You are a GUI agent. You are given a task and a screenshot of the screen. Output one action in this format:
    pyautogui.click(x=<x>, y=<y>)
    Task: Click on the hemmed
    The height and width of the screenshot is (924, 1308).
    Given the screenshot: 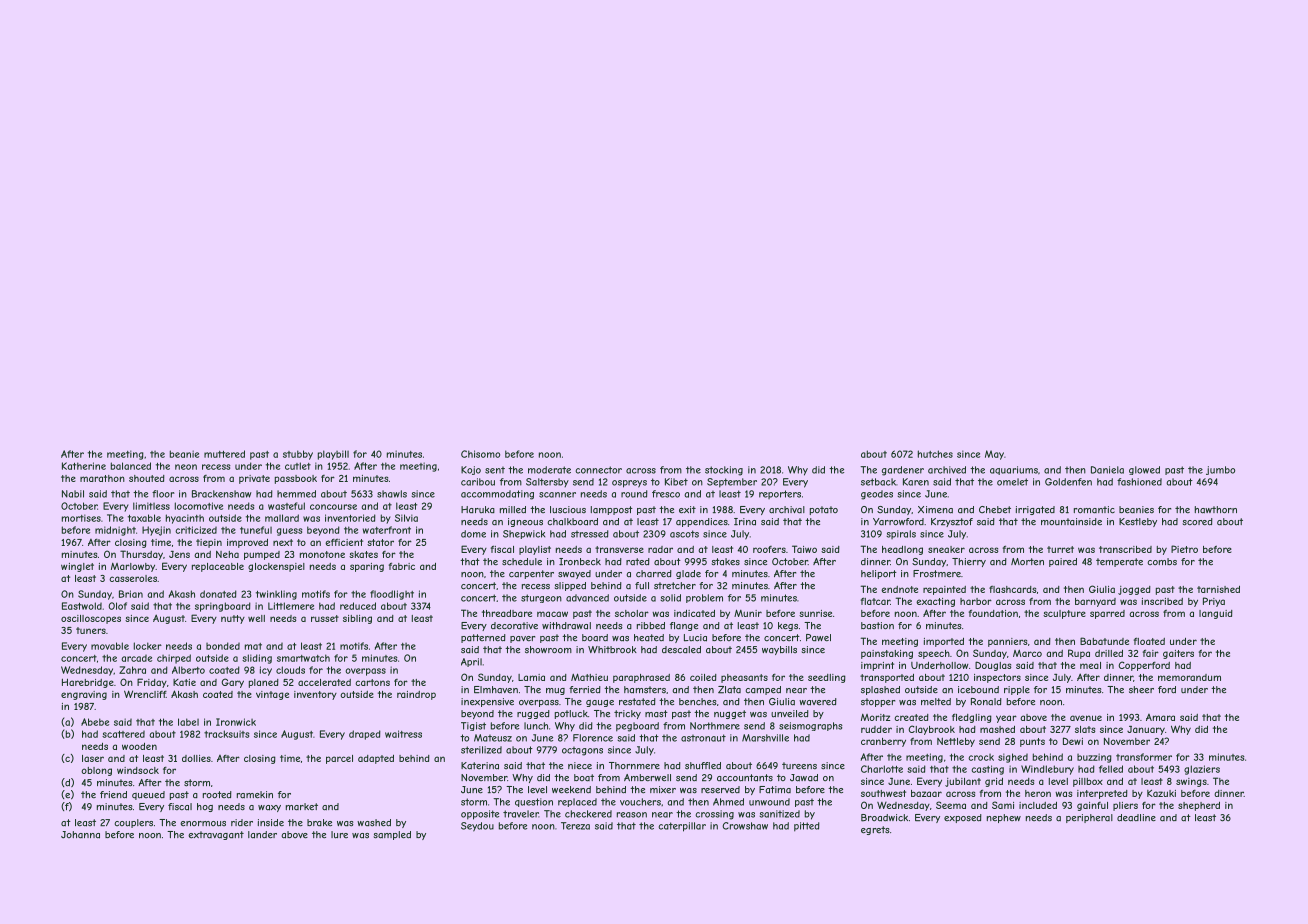 What is the action you would take?
    pyautogui.click(x=296, y=494)
